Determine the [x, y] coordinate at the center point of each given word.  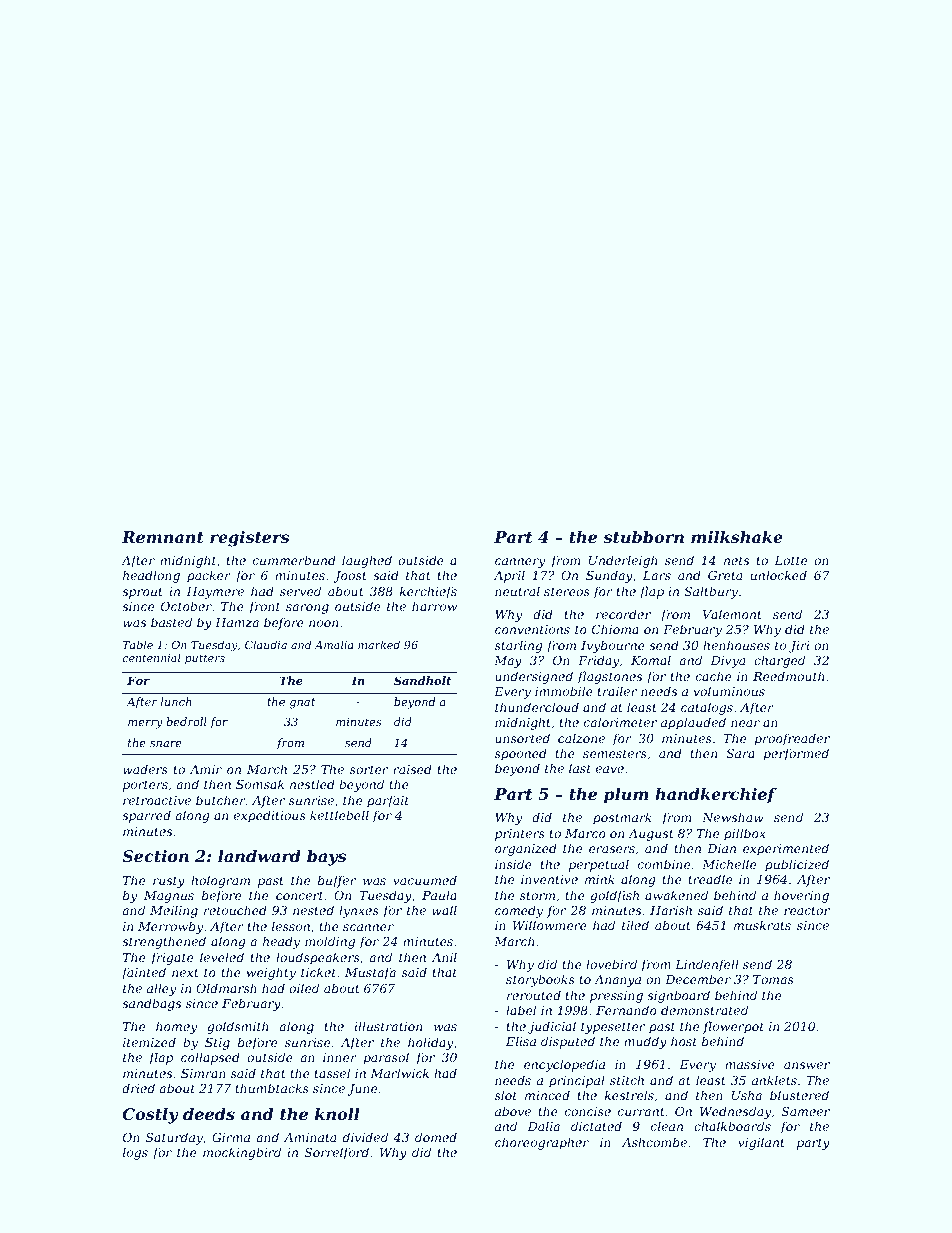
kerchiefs [428, 592]
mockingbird [242, 1153]
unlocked [779, 575]
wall [444, 910]
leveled [222, 957]
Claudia [266, 644]
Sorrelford [337, 1153]
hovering [801, 896]
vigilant [761, 1143]
